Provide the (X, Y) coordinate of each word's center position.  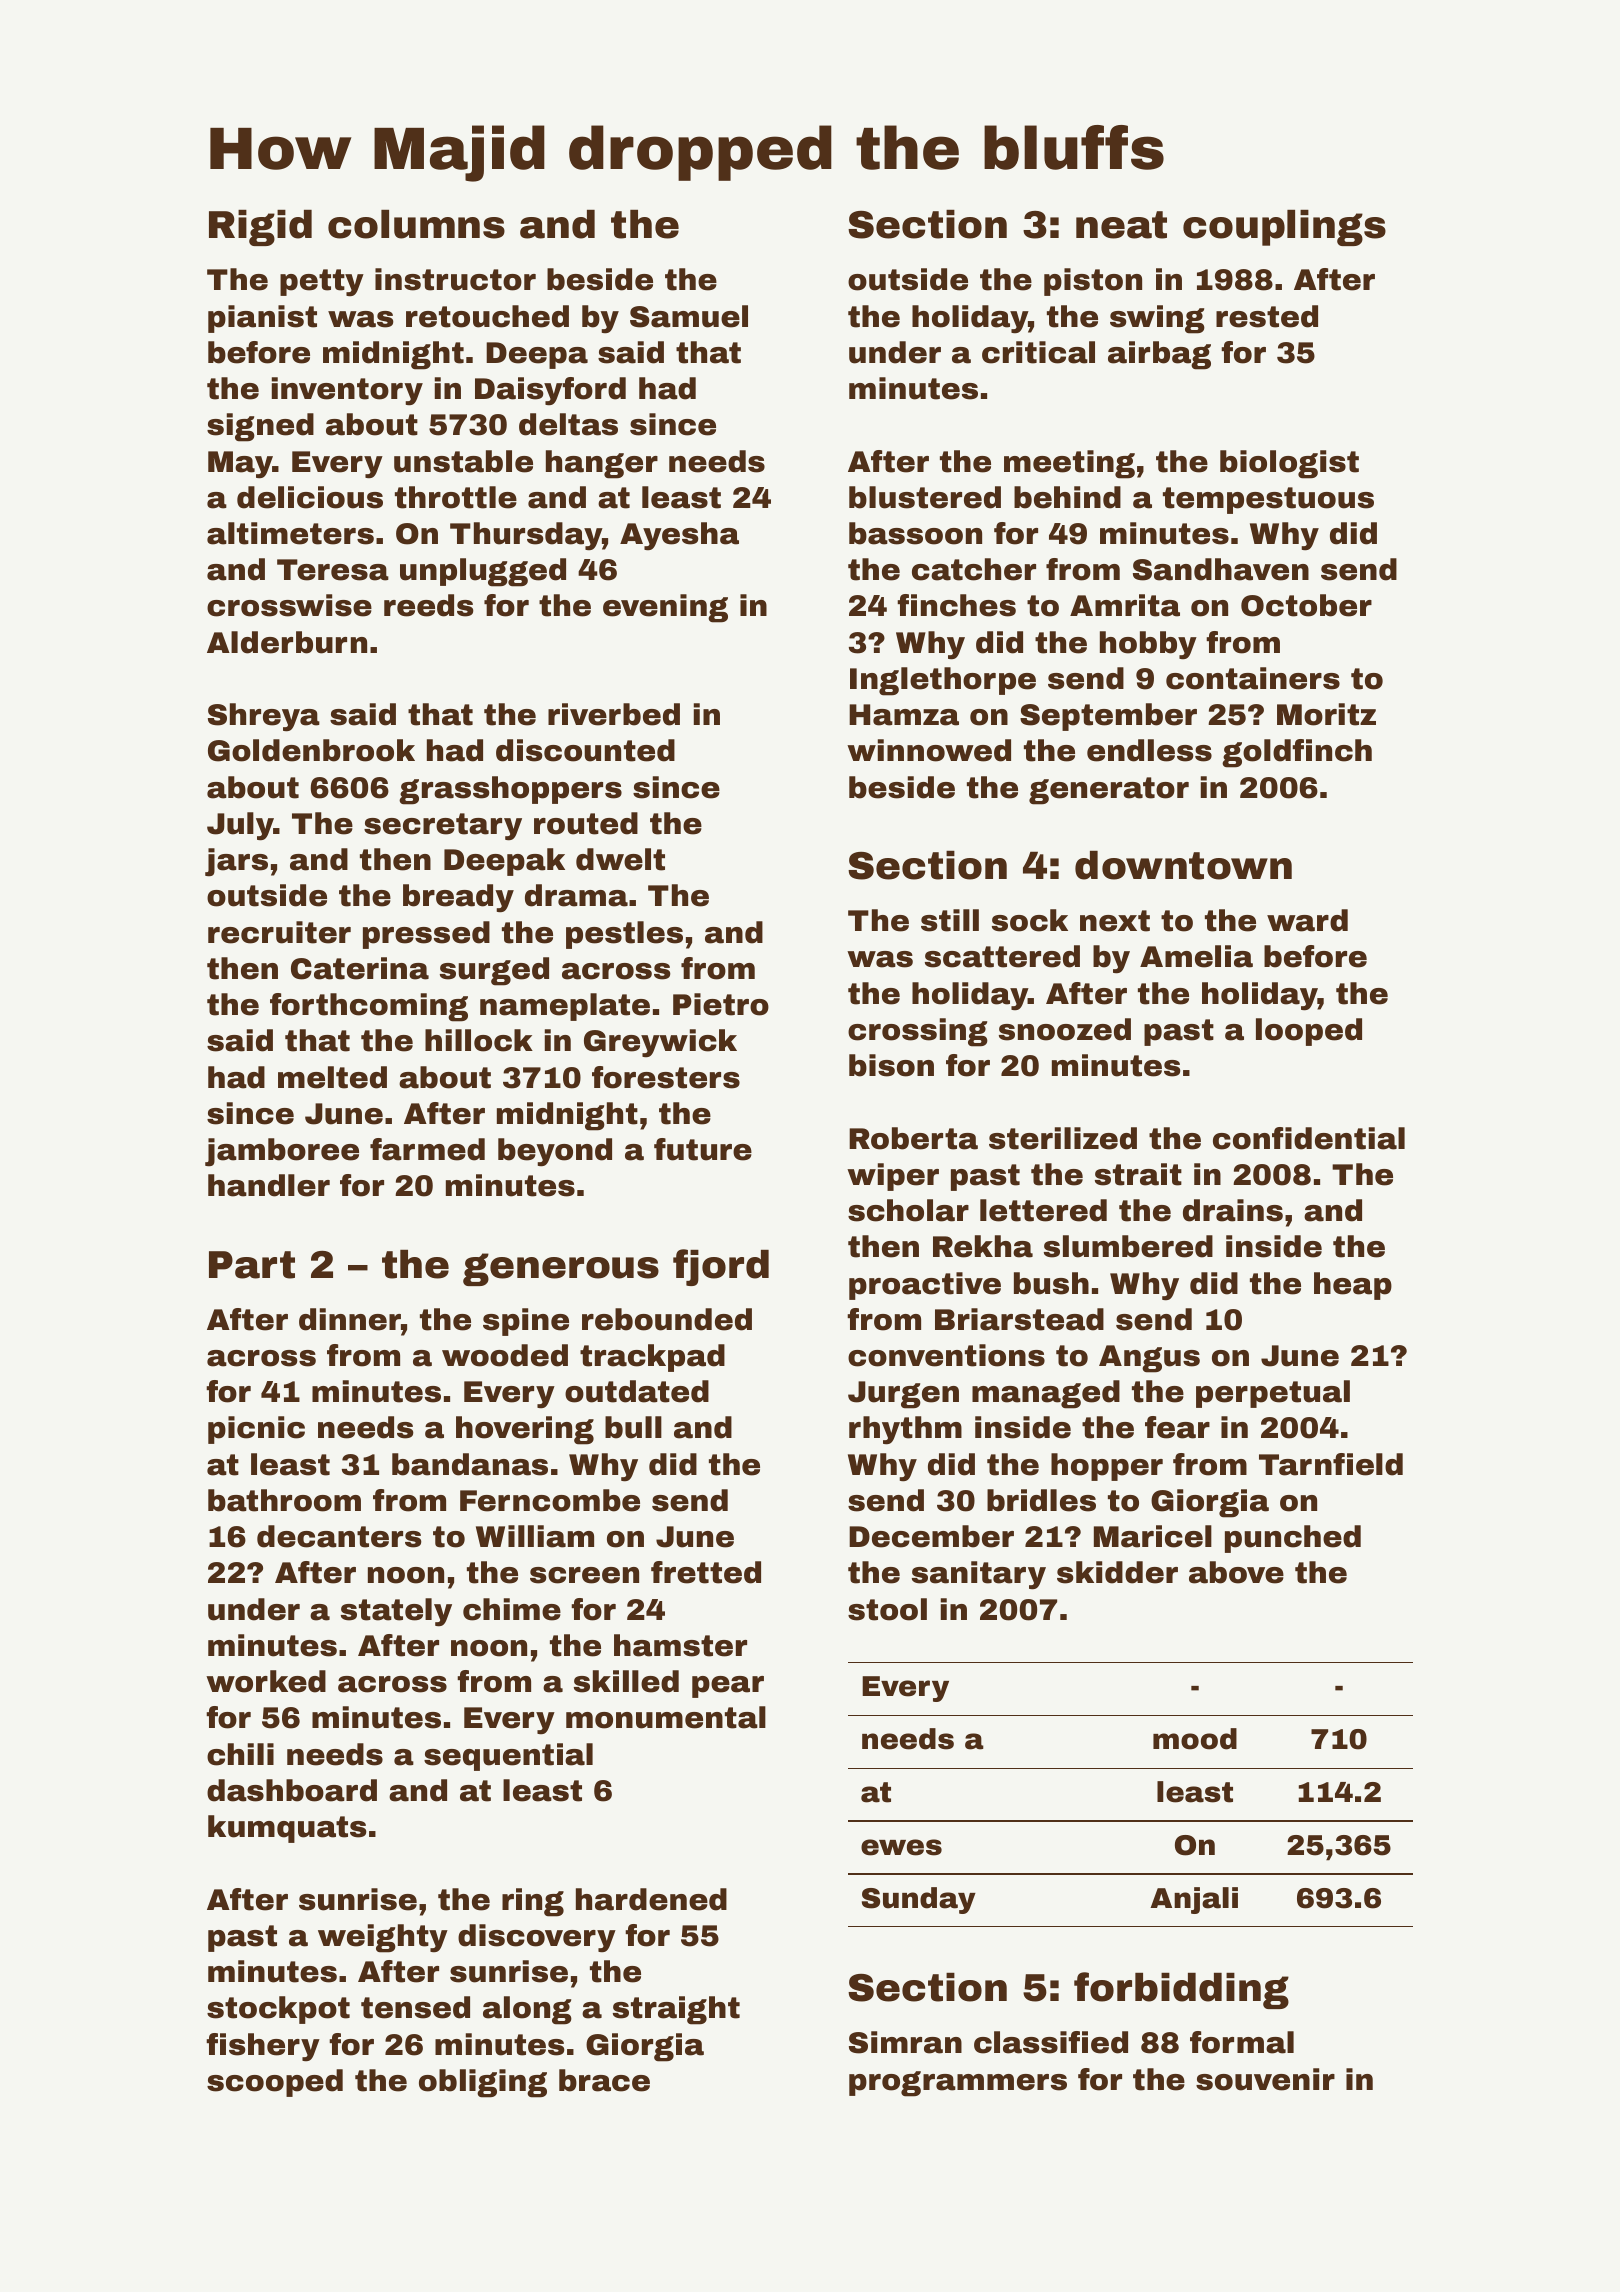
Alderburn (287, 642)
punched (1293, 1539)
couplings (1284, 228)
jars (236, 862)
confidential (1309, 1138)
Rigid (260, 228)
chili (240, 1754)
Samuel (689, 316)
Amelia (1196, 956)
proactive (925, 1286)
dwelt (620, 859)
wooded (505, 1355)
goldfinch (1297, 753)
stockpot (278, 2010)
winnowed (929, 750)
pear (728, 1687)
